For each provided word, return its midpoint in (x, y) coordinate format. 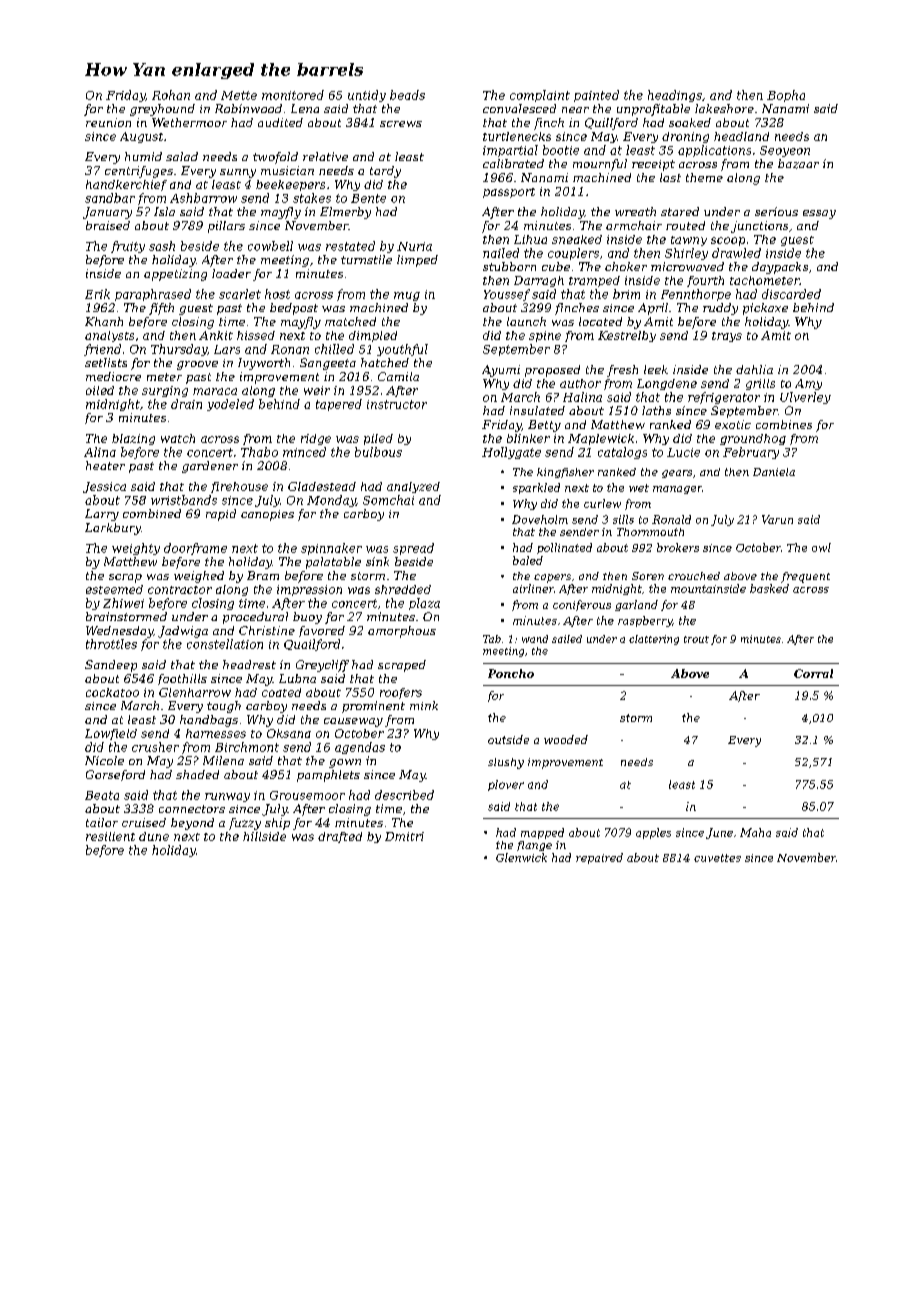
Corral (813, 673)
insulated (537, 410)
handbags (209, 721)
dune (154, 836)
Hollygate (511, 453)
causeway (353, 722)
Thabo (259, 452)
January (107, 213)
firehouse (239, 487)
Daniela (774, 472)
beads (407, 95)
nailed (501, 253)
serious (776, 211)
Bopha (786, 96)
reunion (108, 122)
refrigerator (724, 398)
